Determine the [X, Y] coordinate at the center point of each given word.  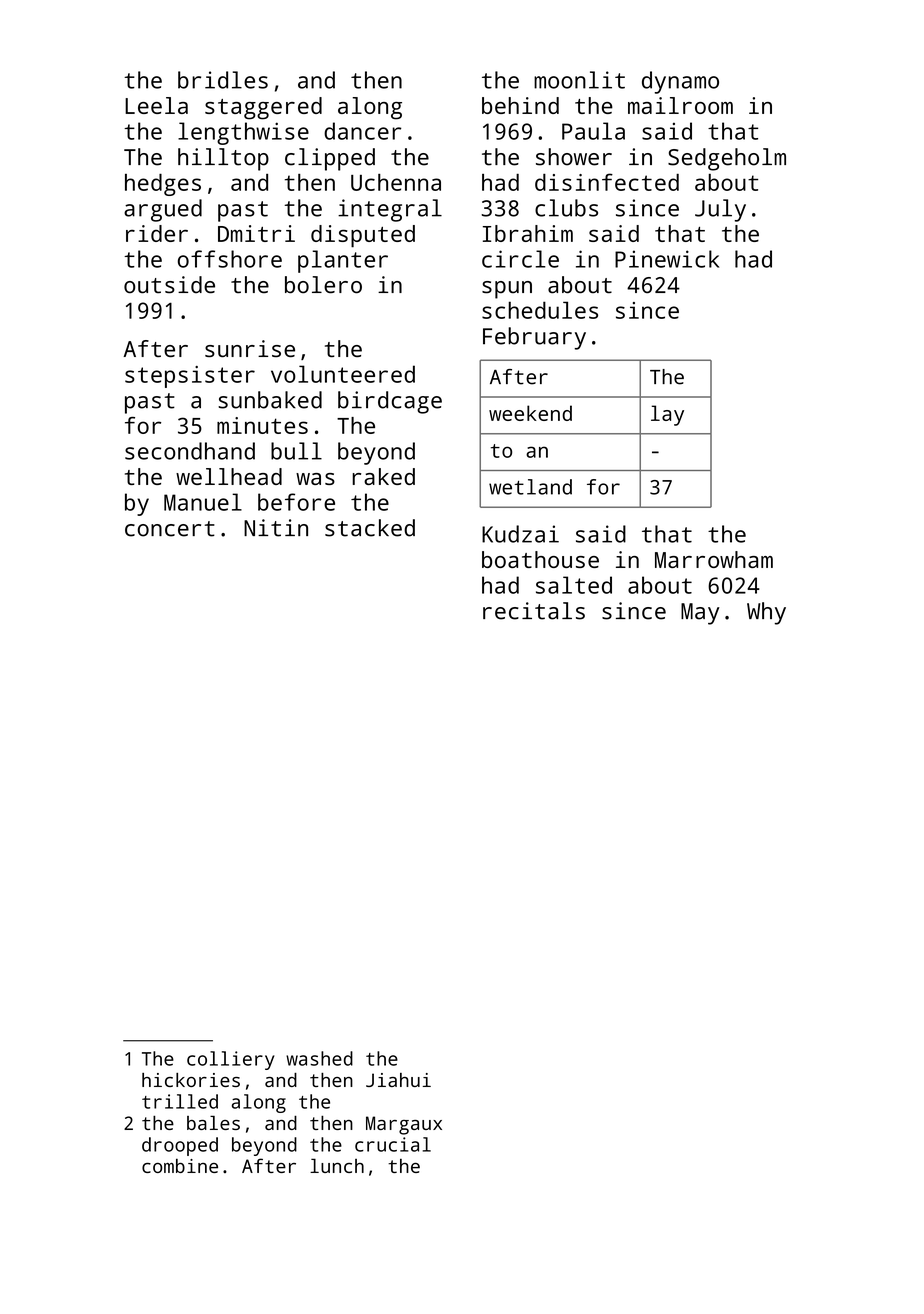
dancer [362, 131]
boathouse [540, 559]
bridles [223, 80]
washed [319, 1058]
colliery [231, 1060]
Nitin [276, 528]
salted [574, 585]
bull [296, 451]
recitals [534, 611]
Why [766, 613]
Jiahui [398, 1080]
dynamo [680, 82]
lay [667, 415]
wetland [530, 487]
